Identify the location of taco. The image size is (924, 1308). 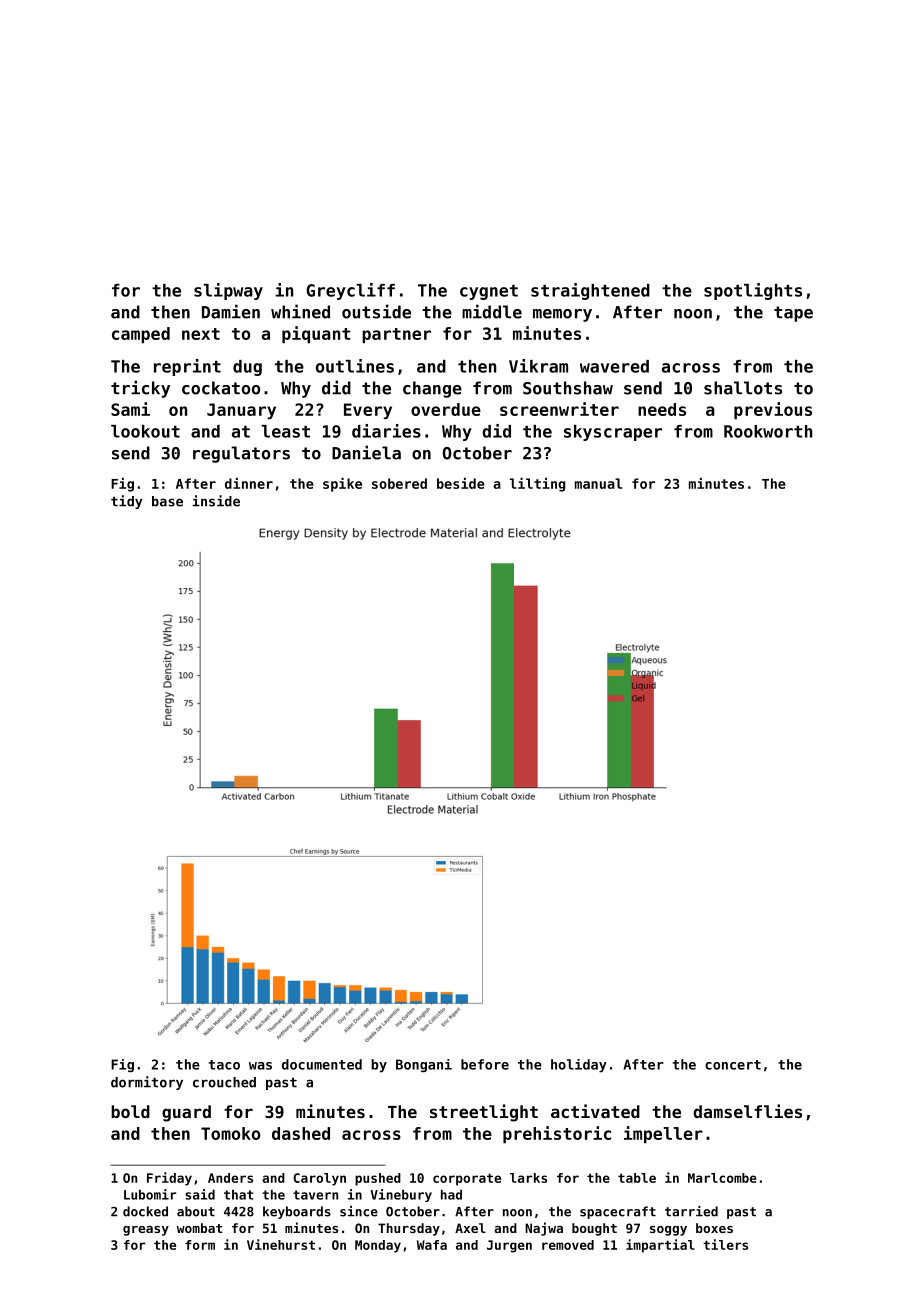
(224, 1065).
